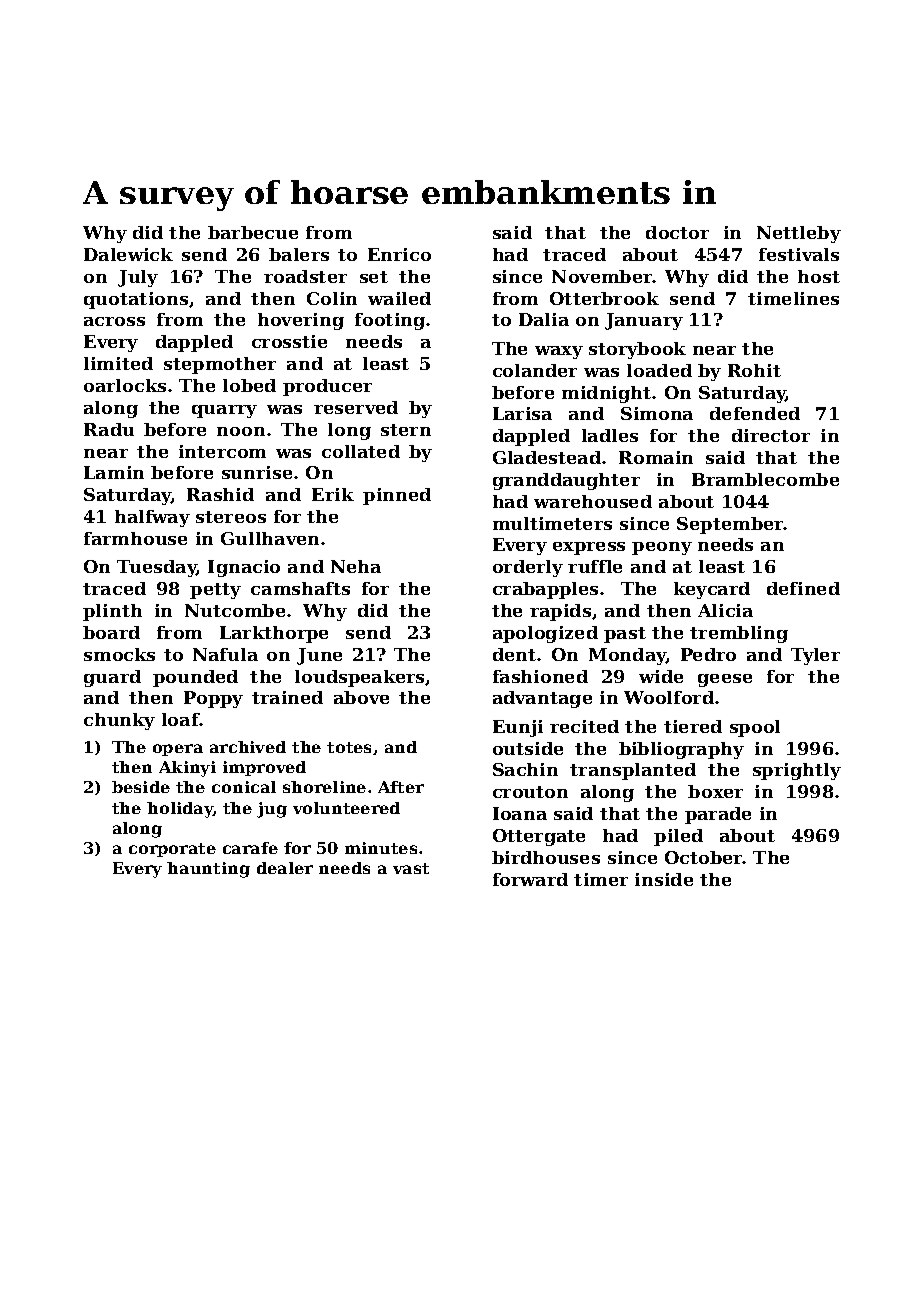 The width and height of the image is (924, 1311). Describe the element at coordinates (128, 254) in the image. I see `Dalewick` at that location.
